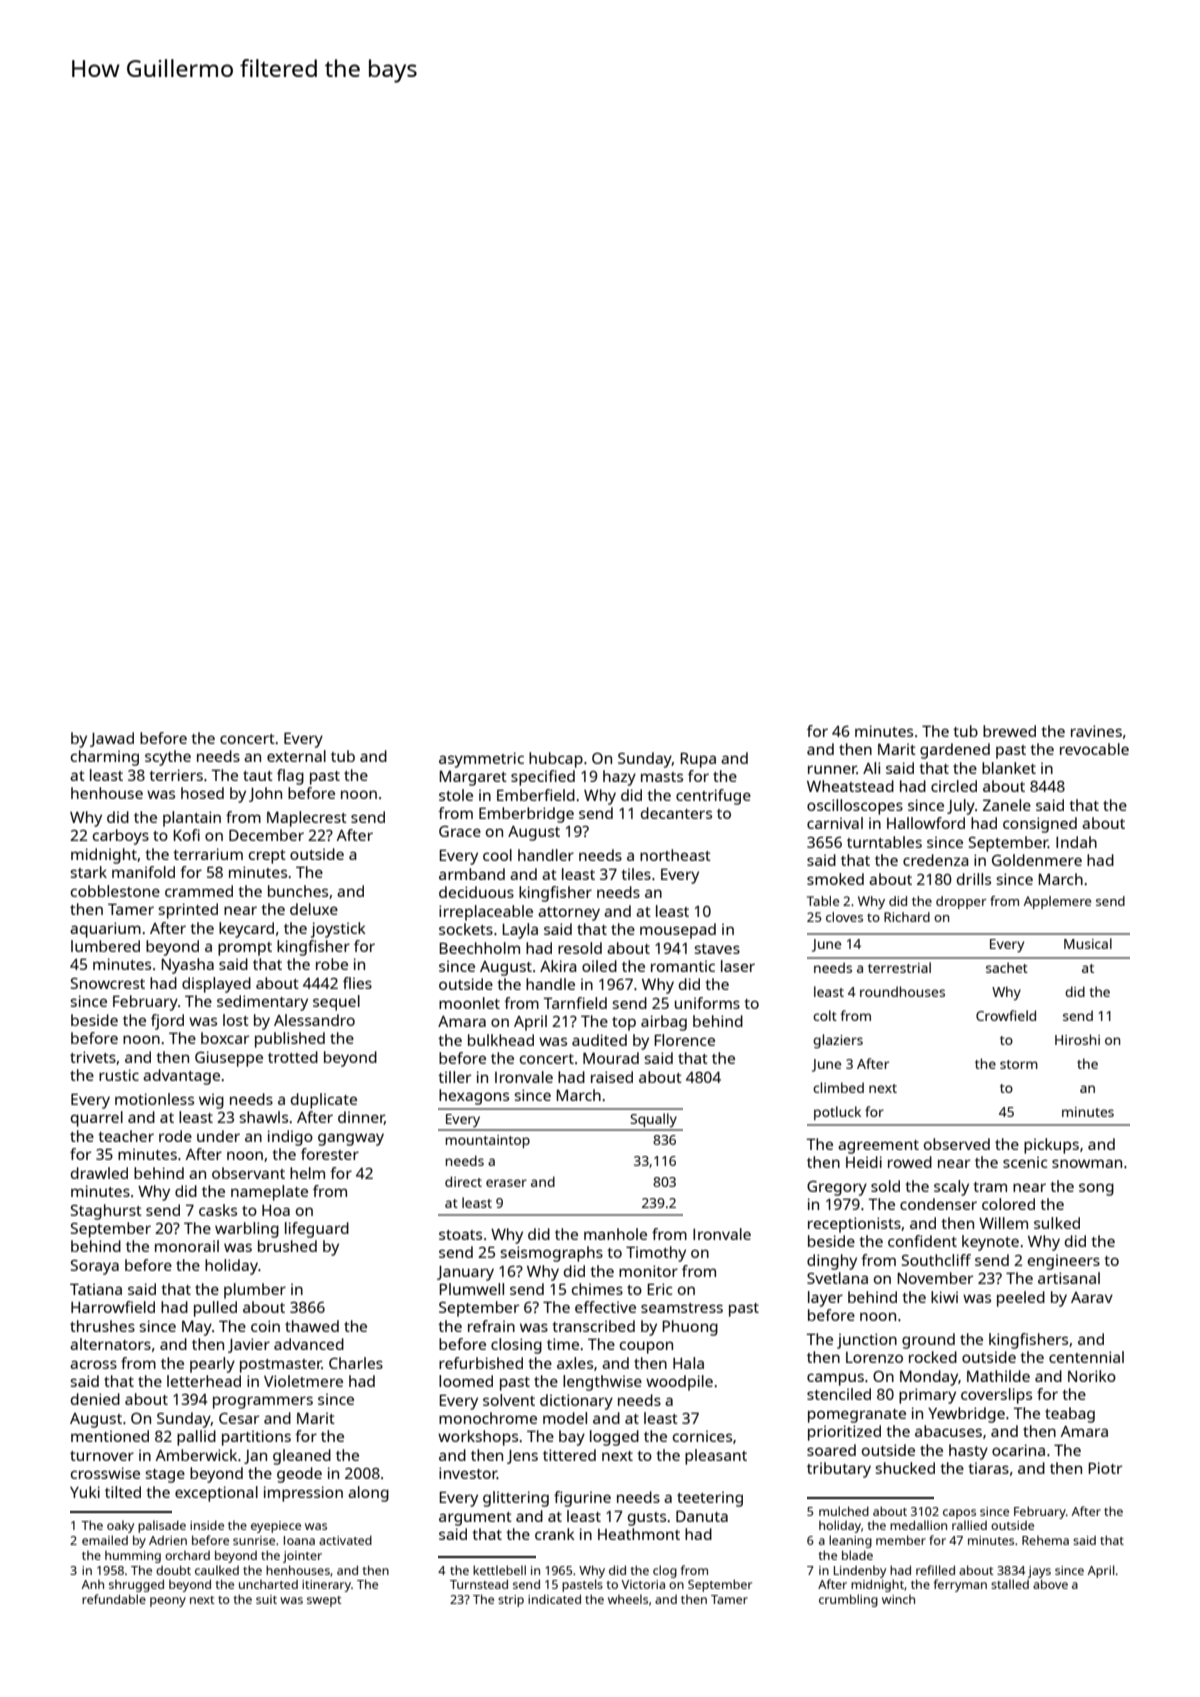 The image size is (1200, 1697). I want to click on Jawad, so click(112, 739).
